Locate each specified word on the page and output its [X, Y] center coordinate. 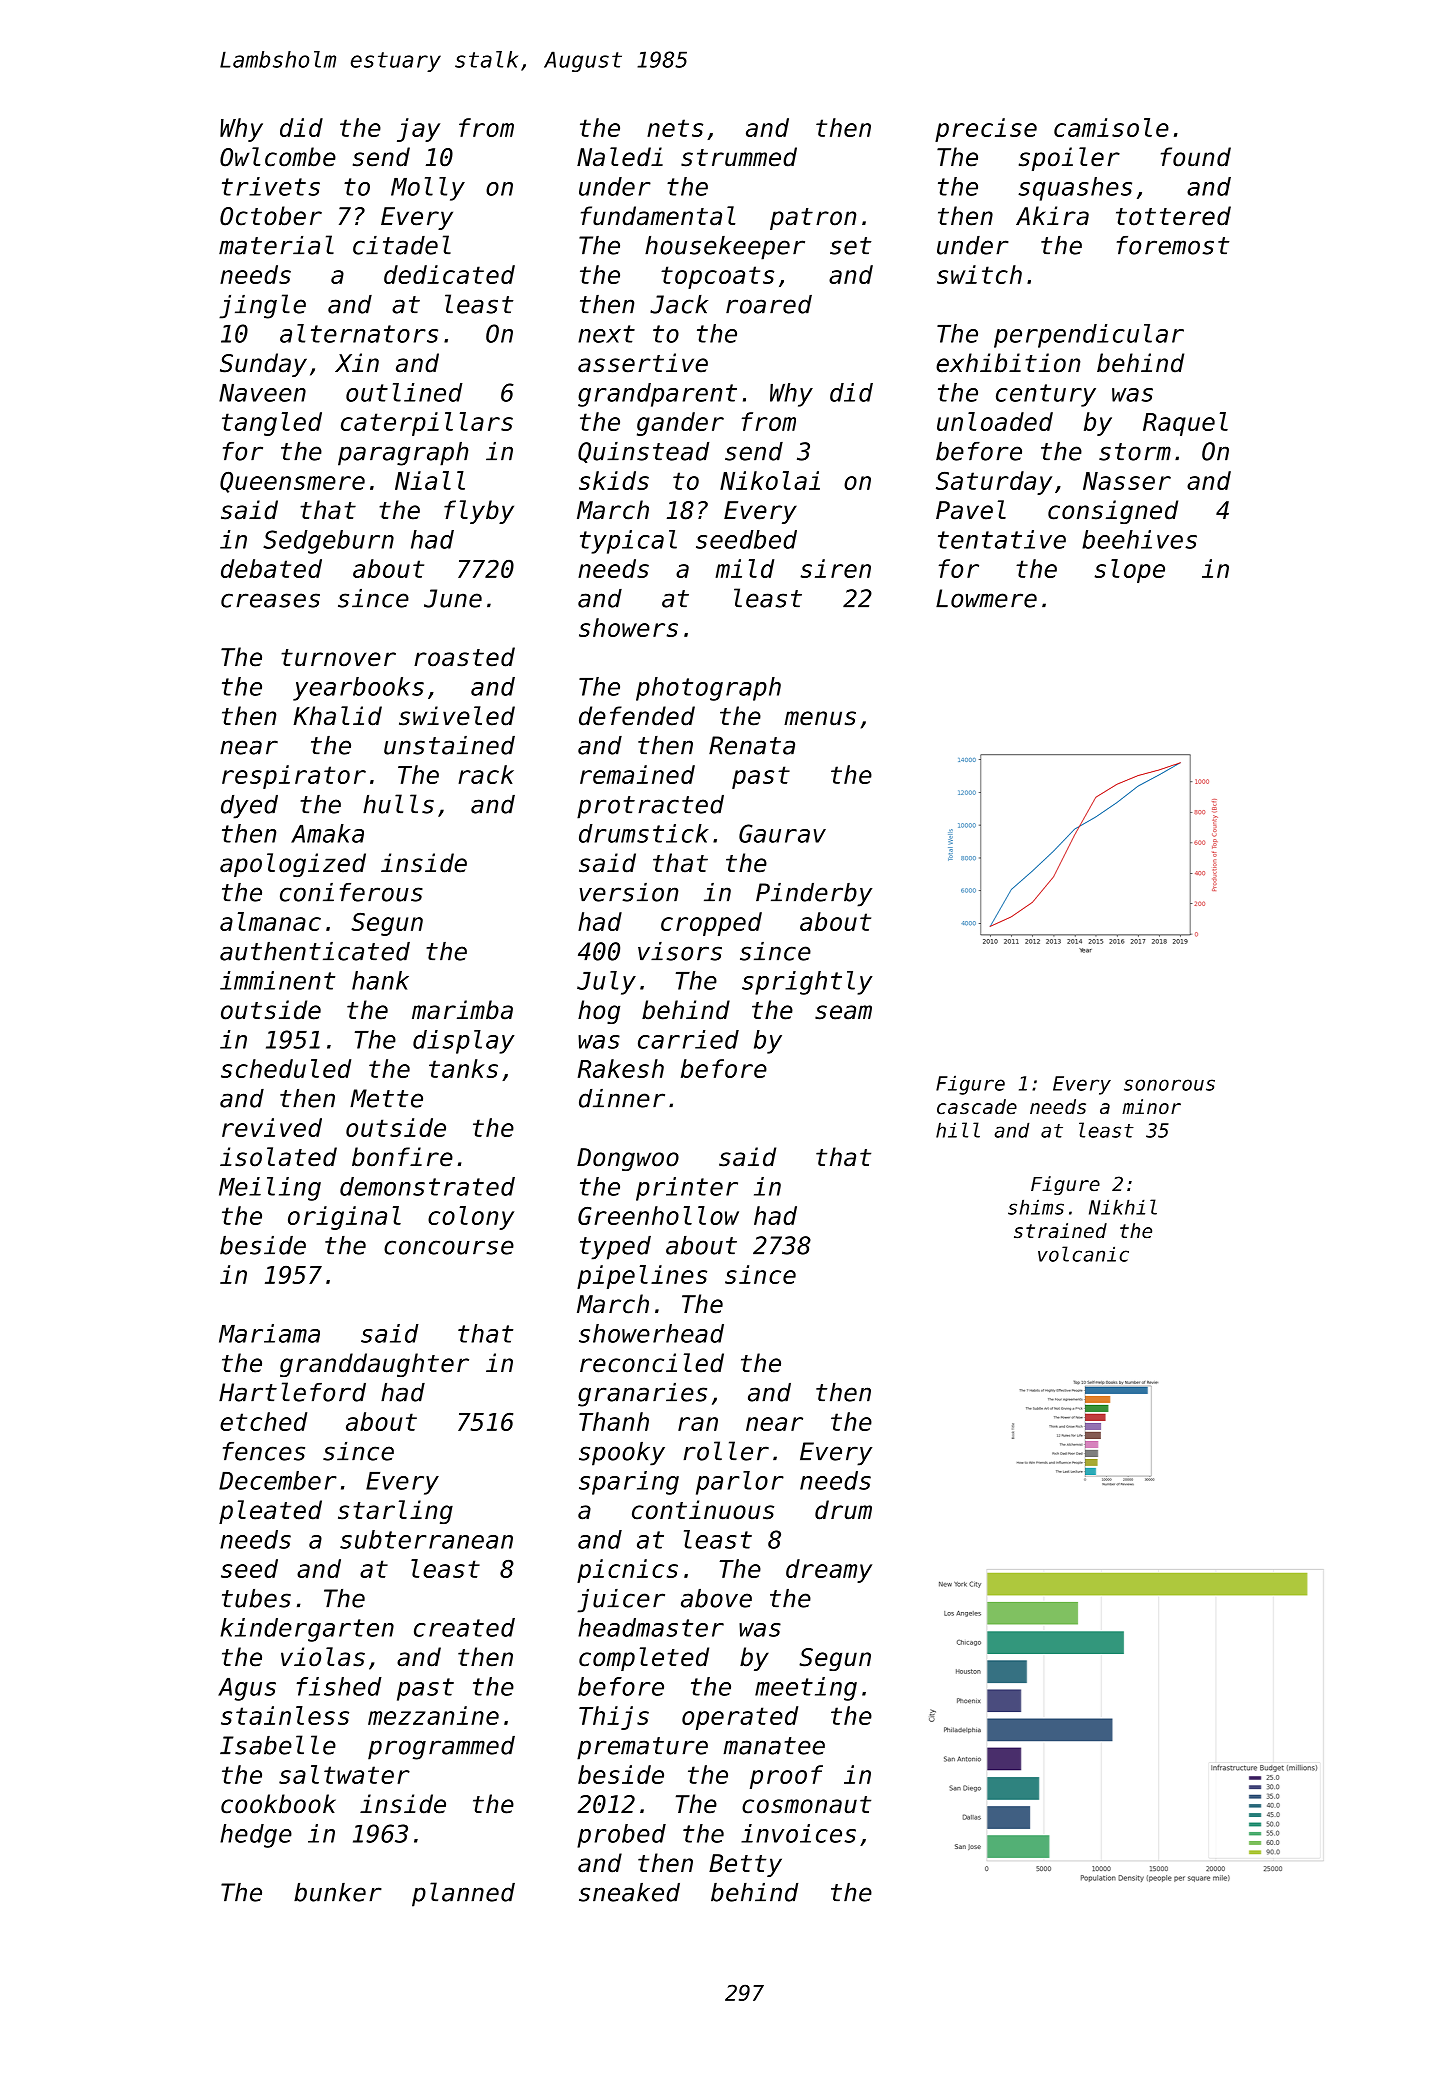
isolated [278, 1157]
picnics [627, 1571]
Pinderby [814, 895]
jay [418, 130]
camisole [1111, 127]
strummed [739, 157]
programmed [441, 1748]
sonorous [1169, 1085]
